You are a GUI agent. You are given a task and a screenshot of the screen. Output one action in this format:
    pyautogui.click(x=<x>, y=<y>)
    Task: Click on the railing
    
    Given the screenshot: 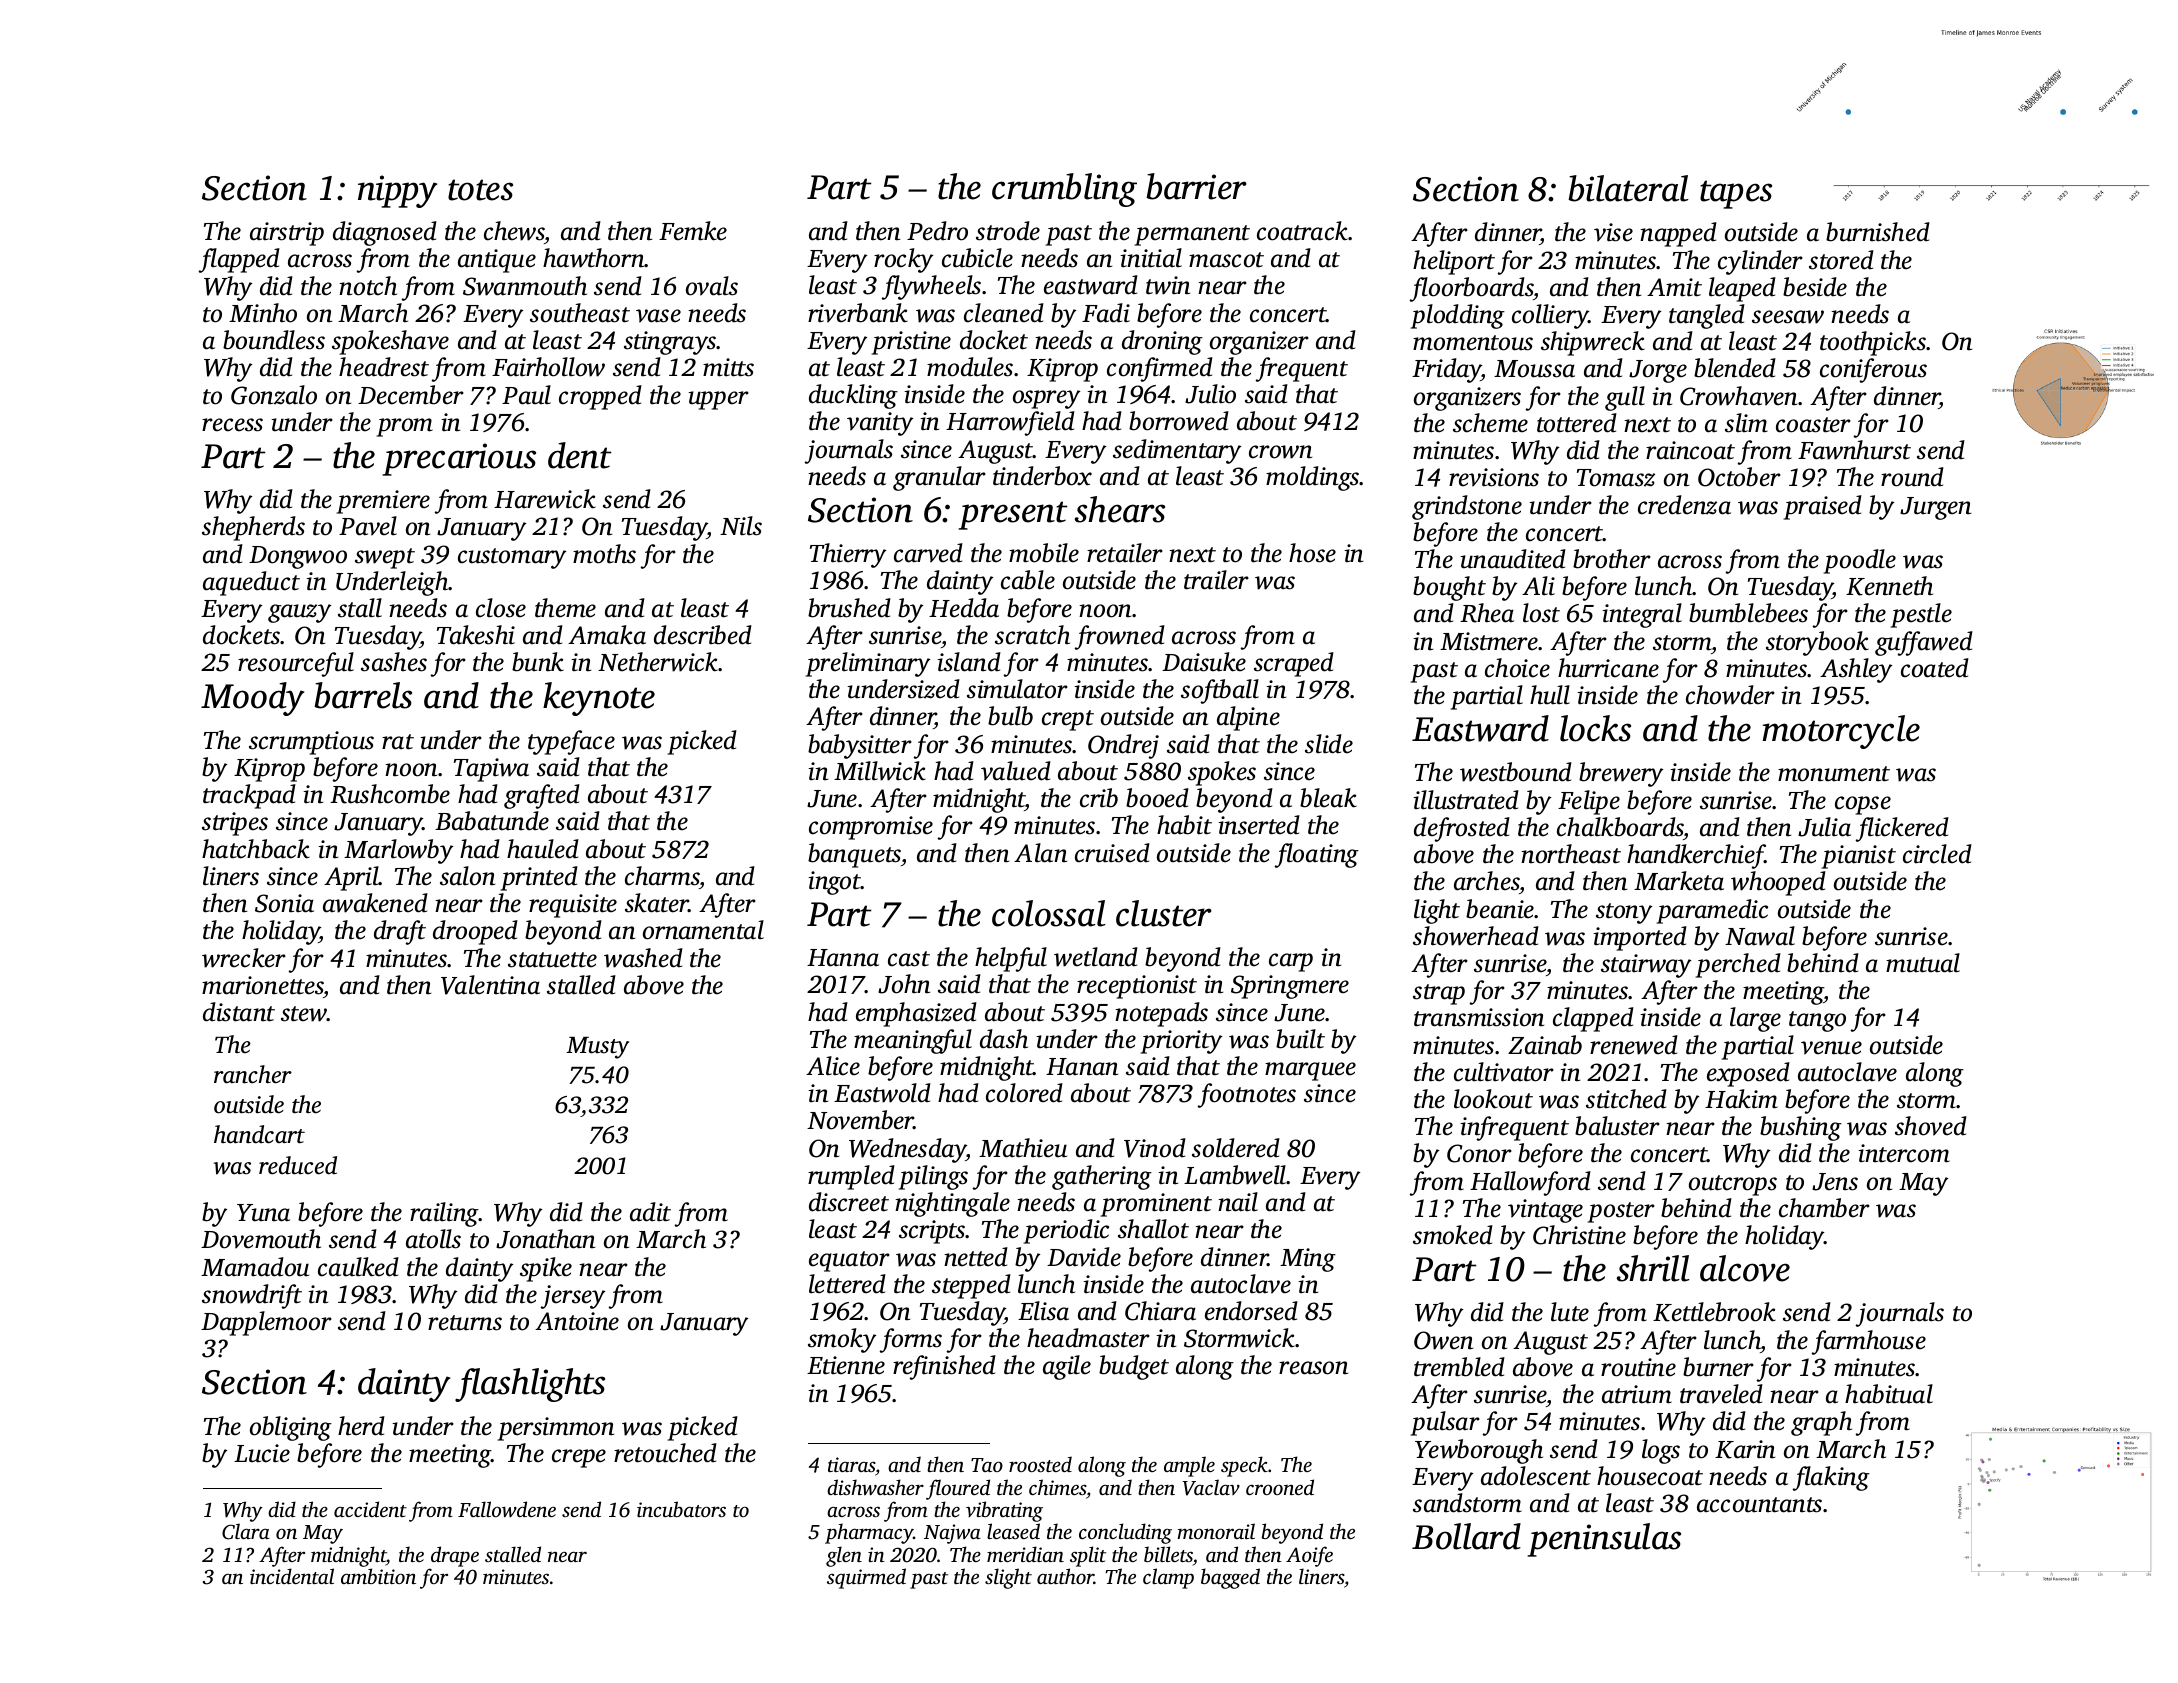 What is the action you would take?
    pyautogui.click(x=444, y=1214)
